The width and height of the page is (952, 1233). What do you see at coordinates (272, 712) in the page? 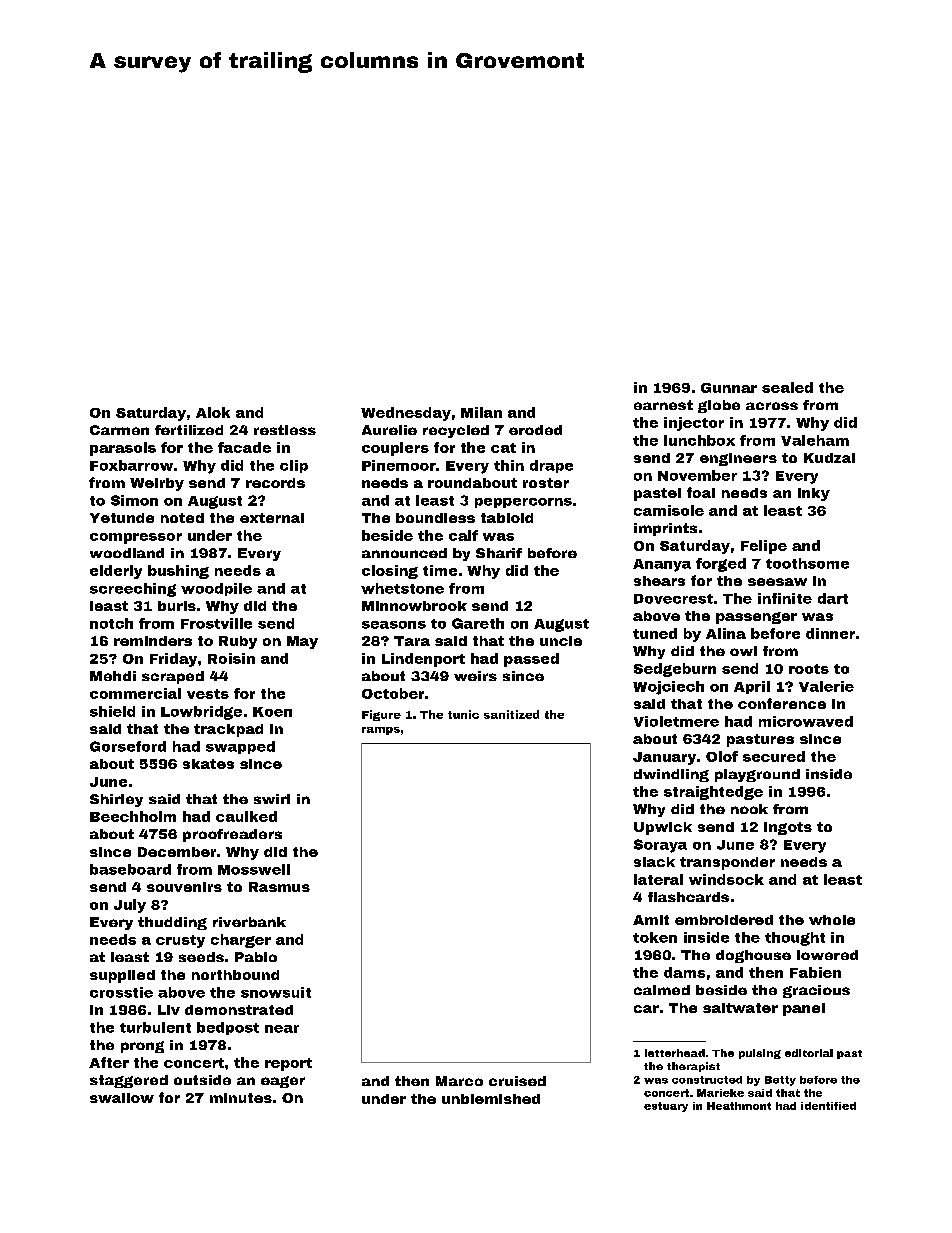
I see `Koen` at bounding box center [272, 712].
